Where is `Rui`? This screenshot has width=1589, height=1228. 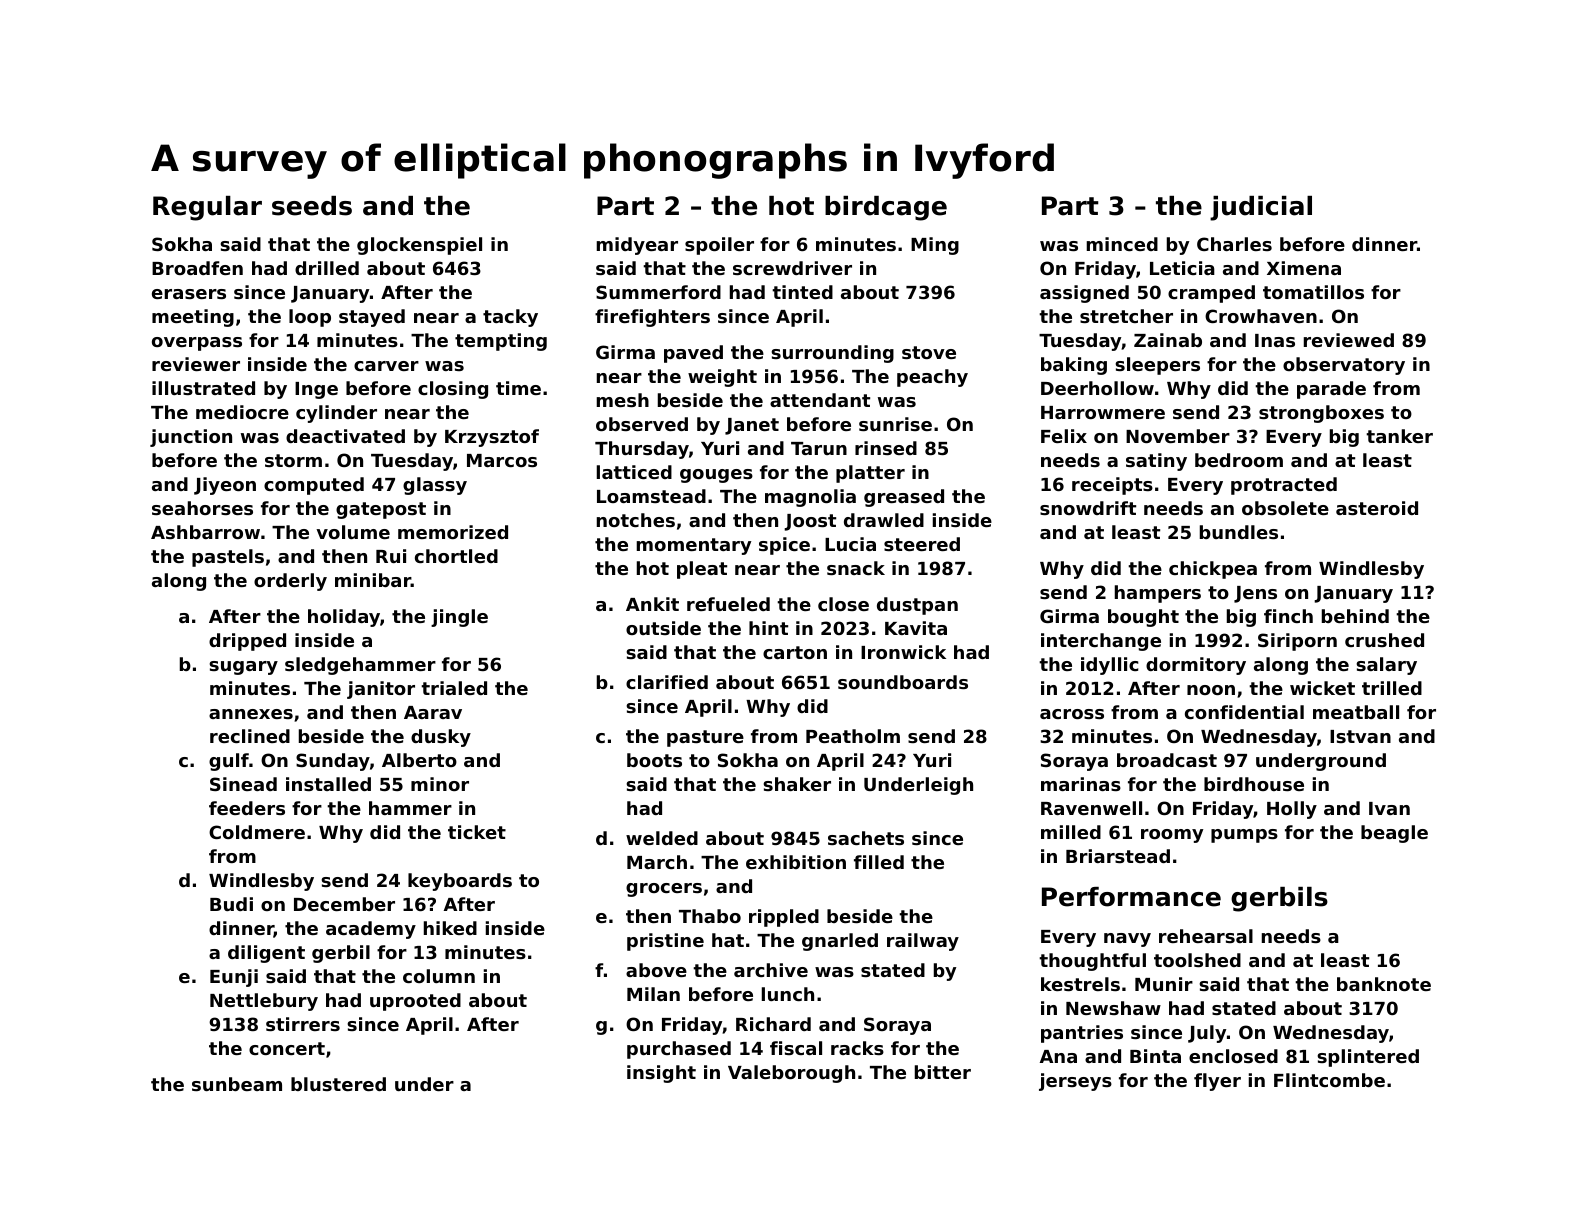
Rui is located at coordinates (391, 556).
